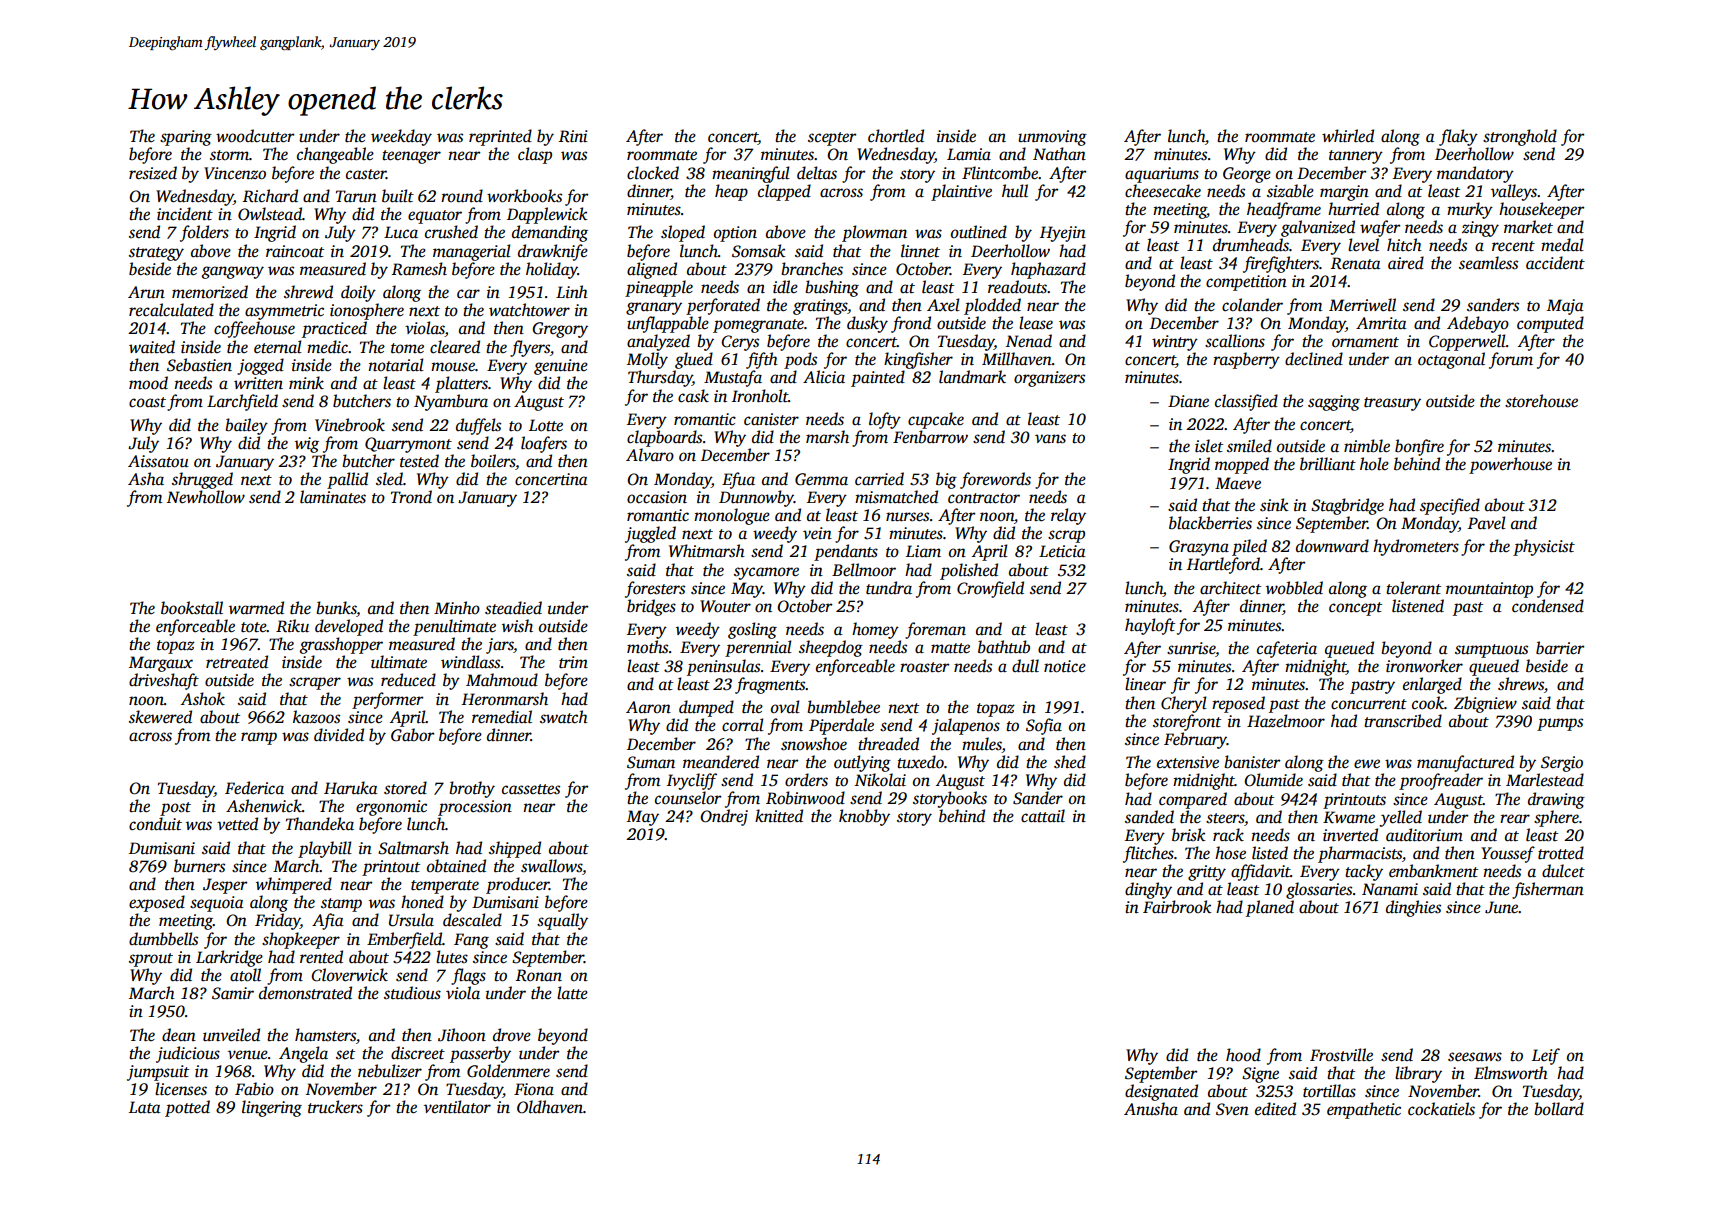 The height and width of the image is (1211, 1713). I want to click on cafeteria, so click(1287, 649).
